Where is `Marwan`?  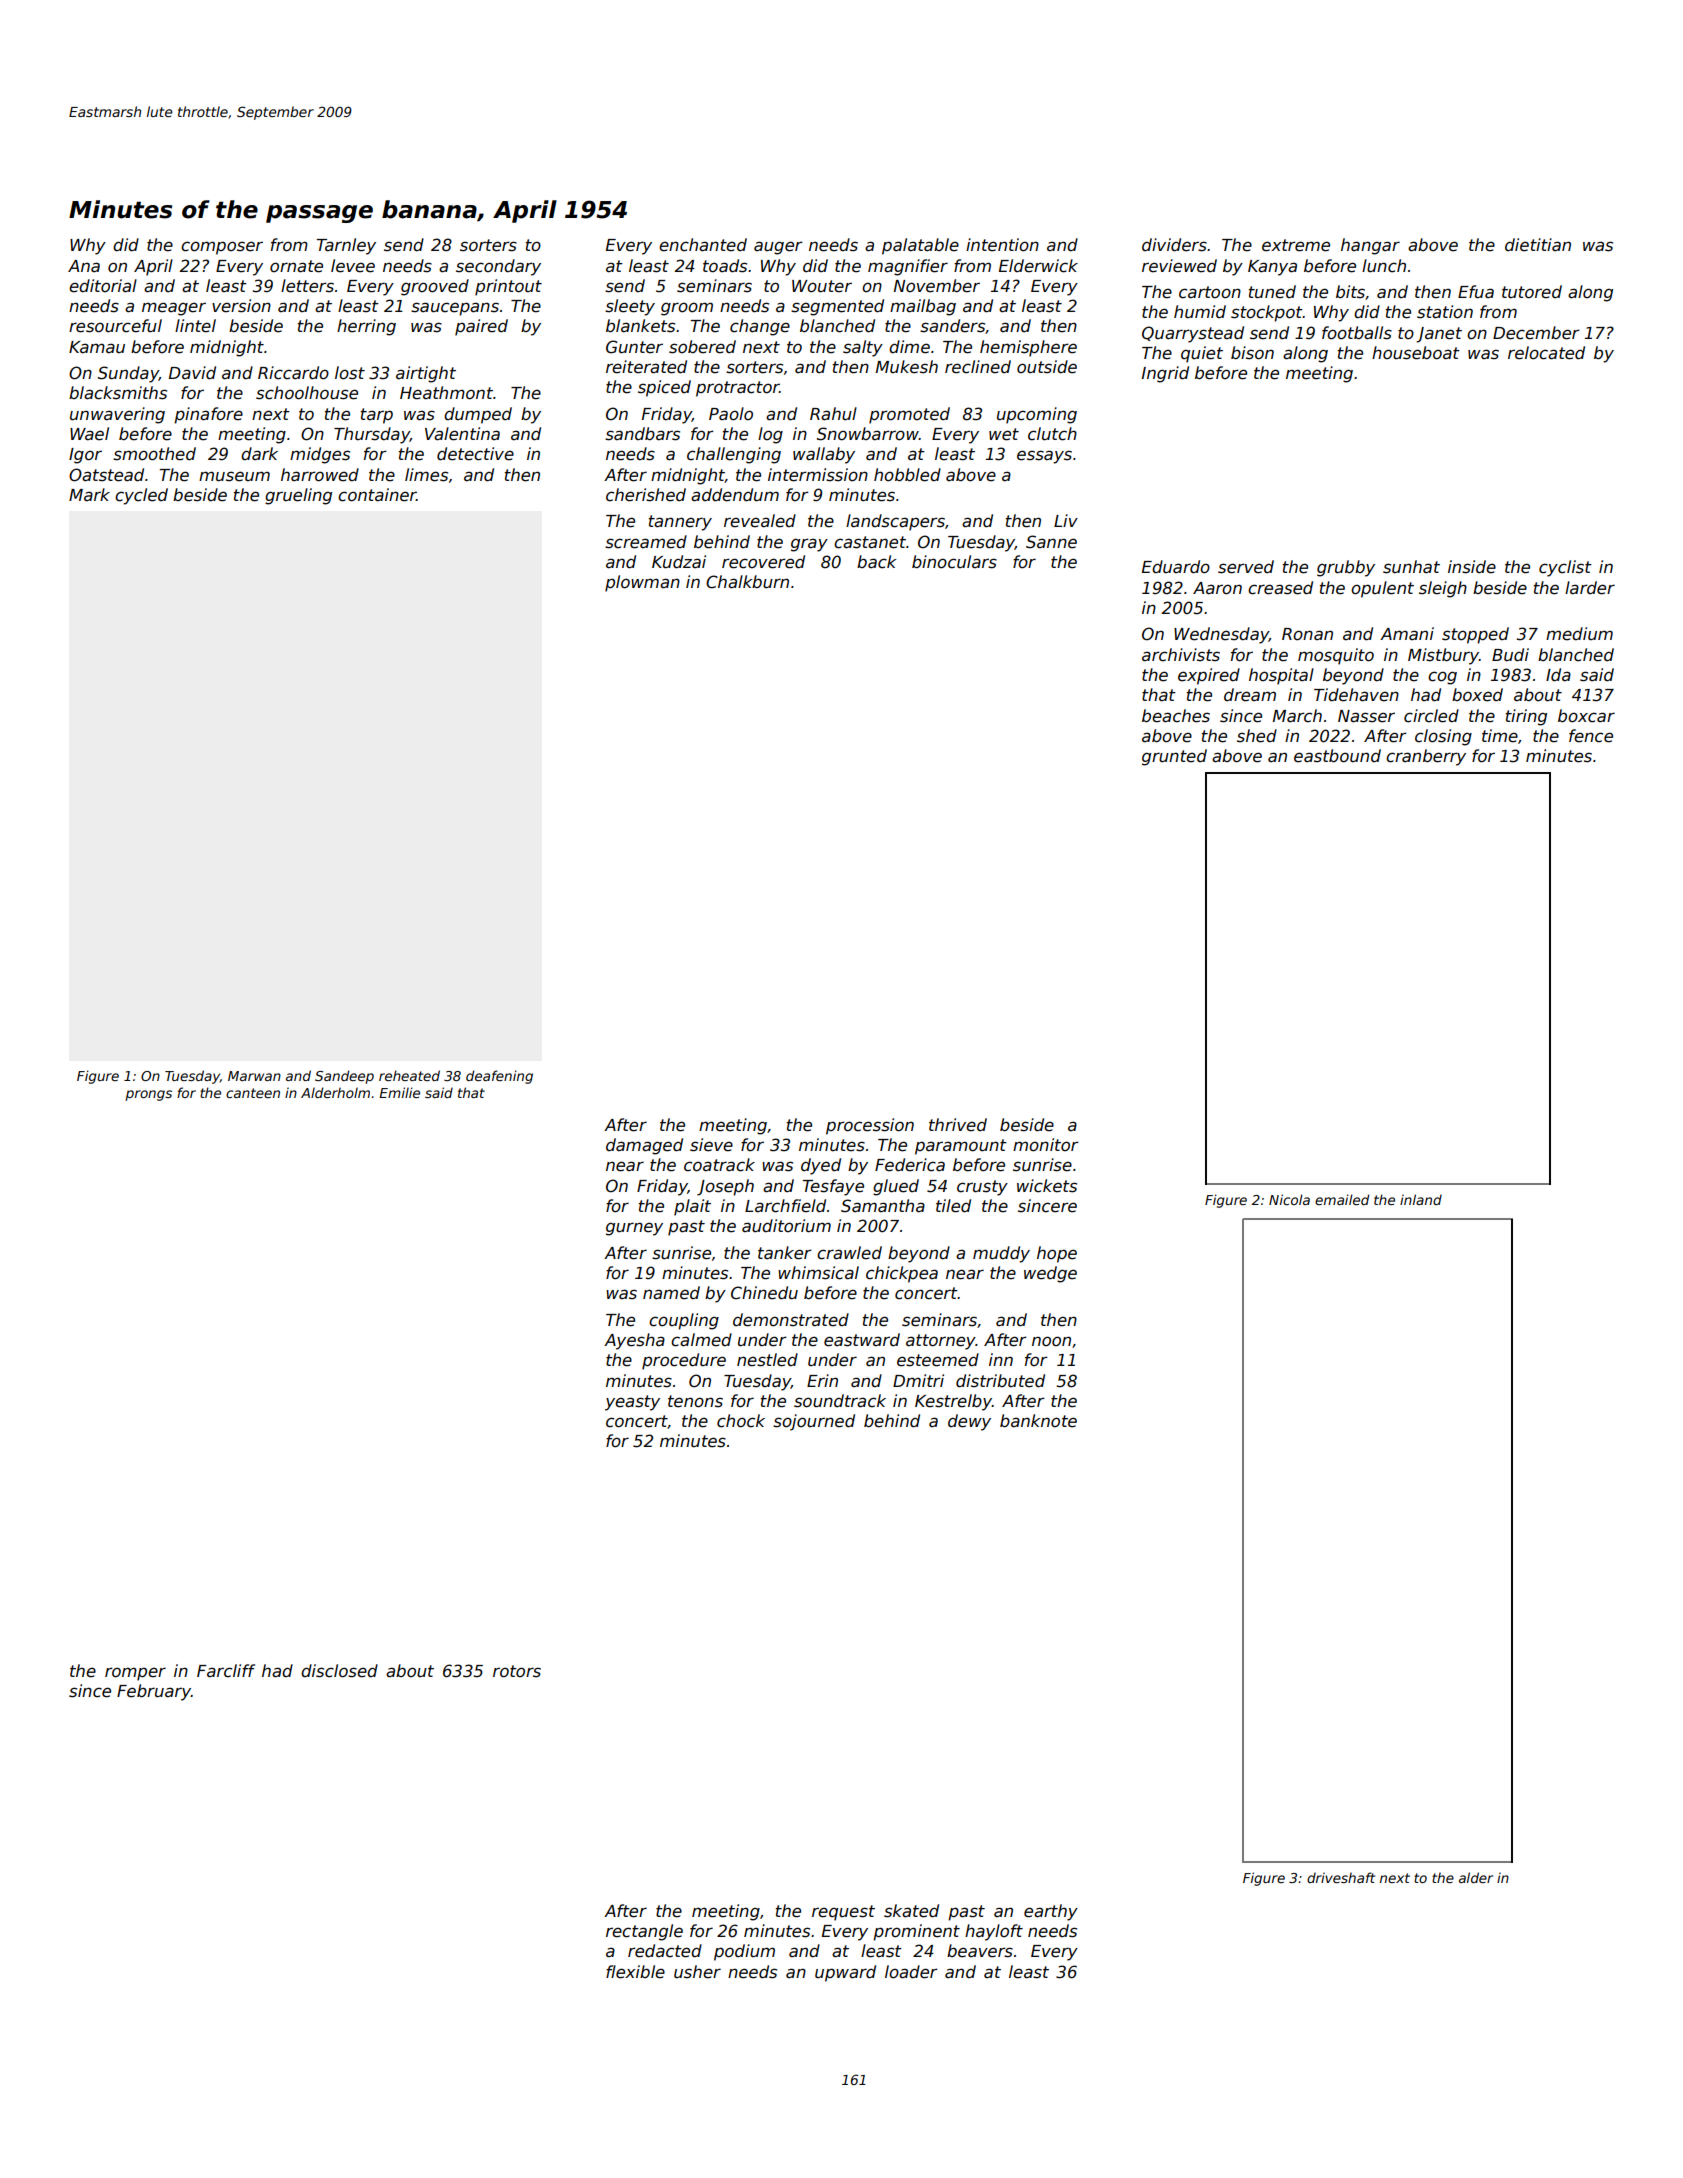
Marwan is located at coordinates (254, 1076).
